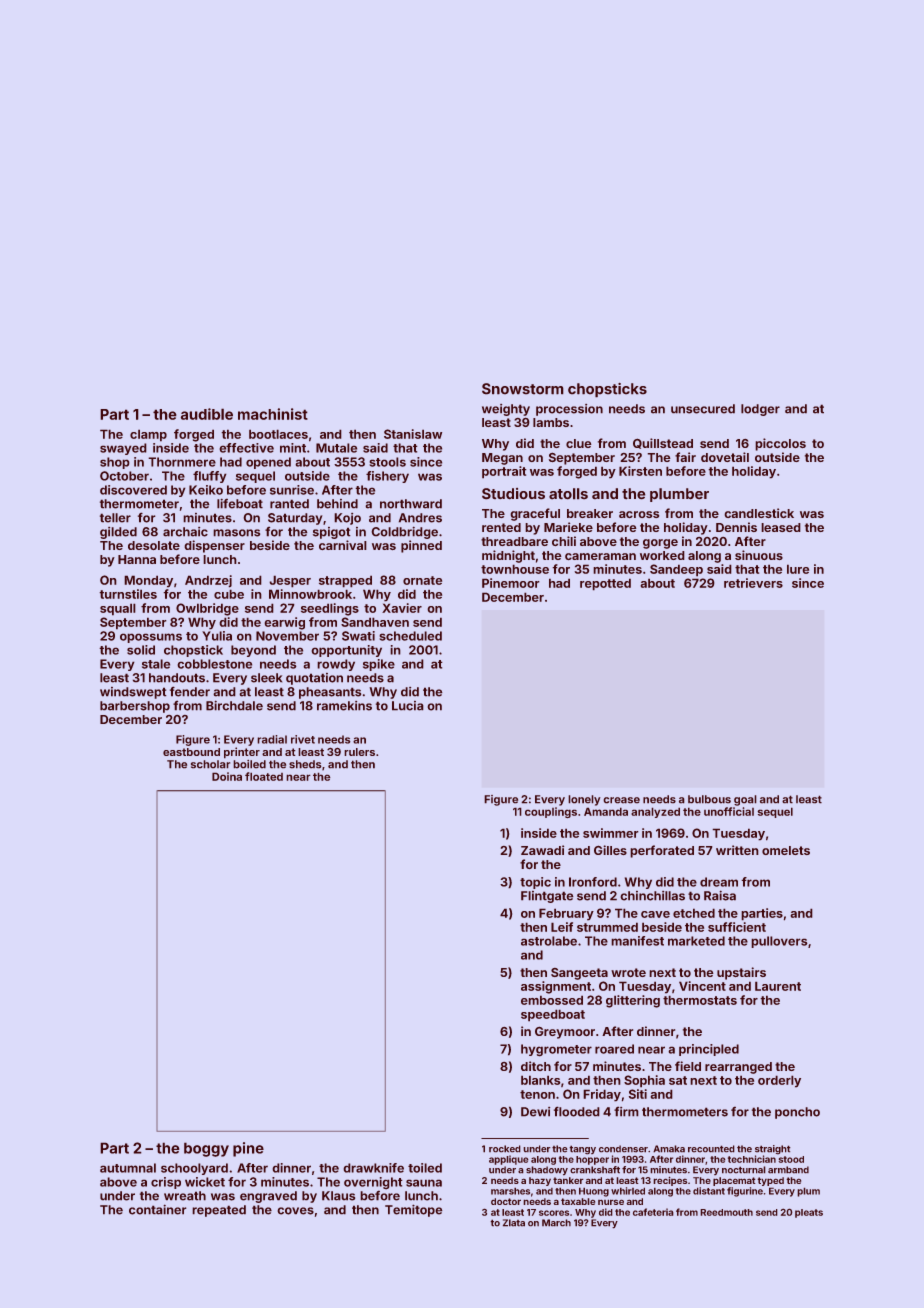  What do you see at coordinates (268, 1197) in the screenshot?
I see `engraved` at bounding box center [268, 1197].
